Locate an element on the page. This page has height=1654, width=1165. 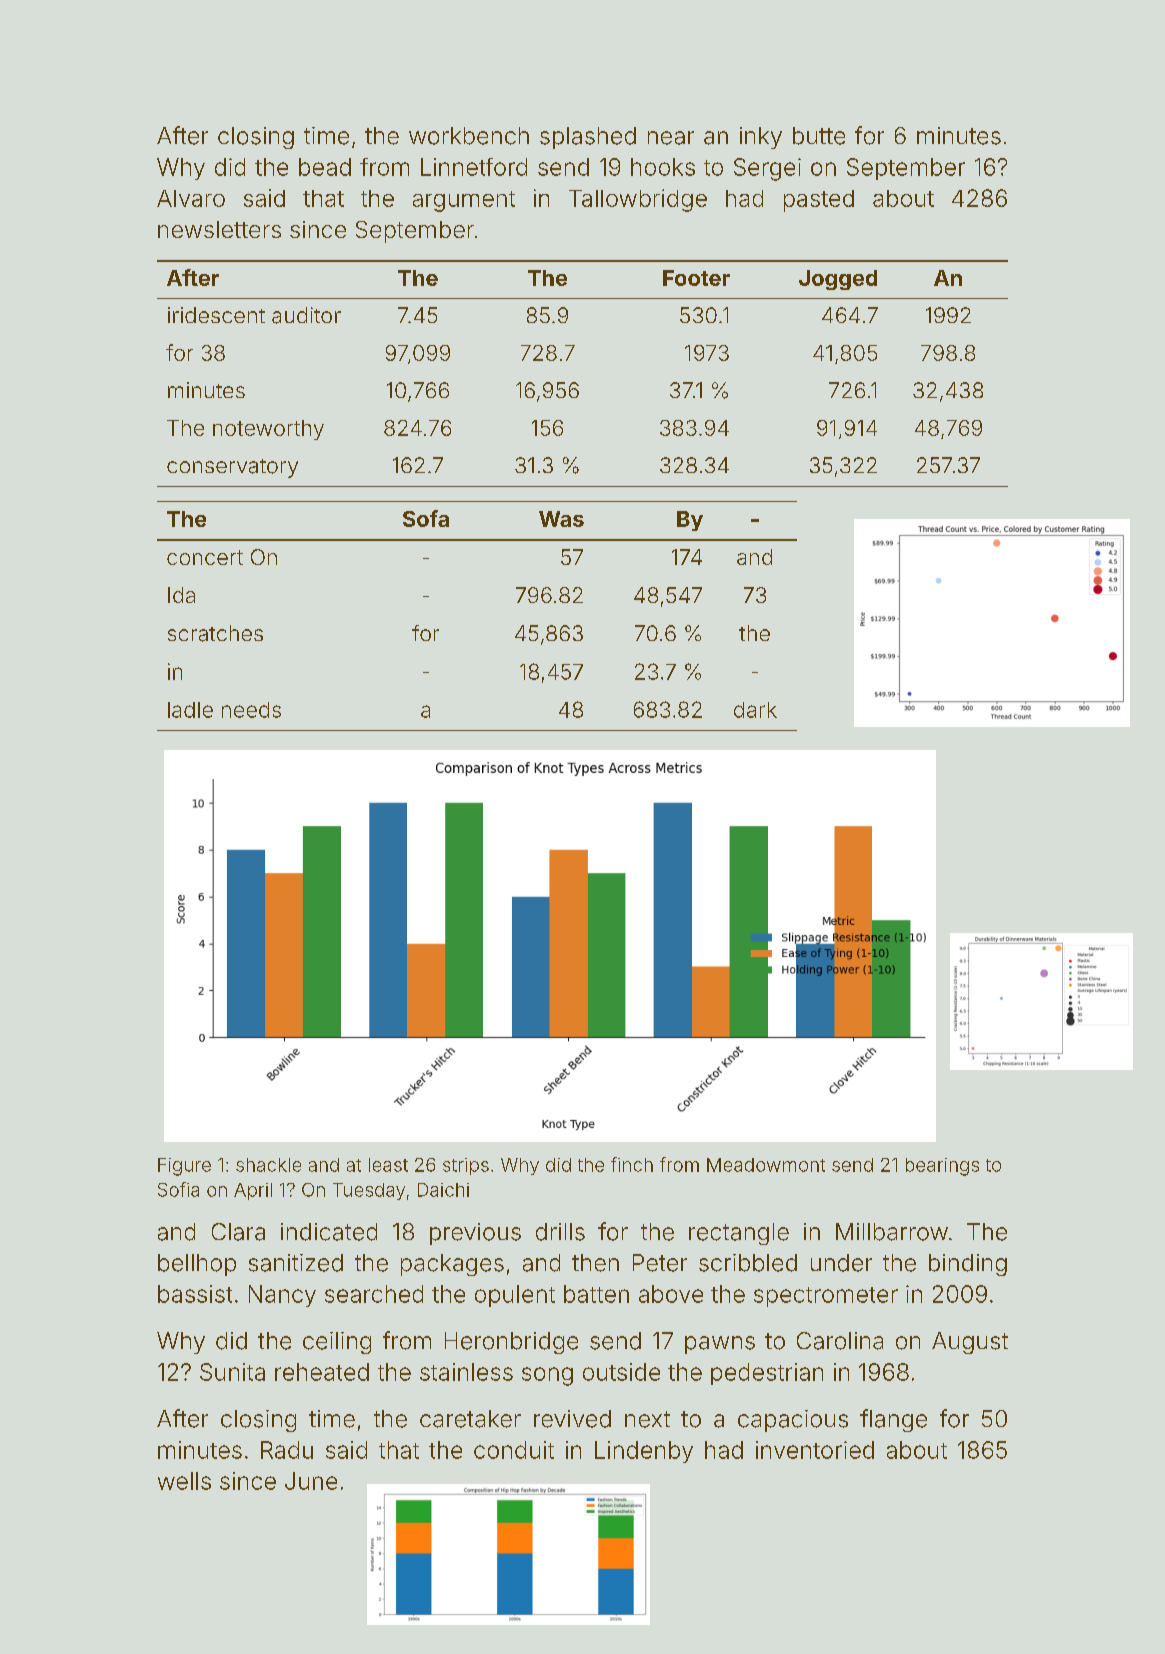
dark is located at coordinates (755, 710).
